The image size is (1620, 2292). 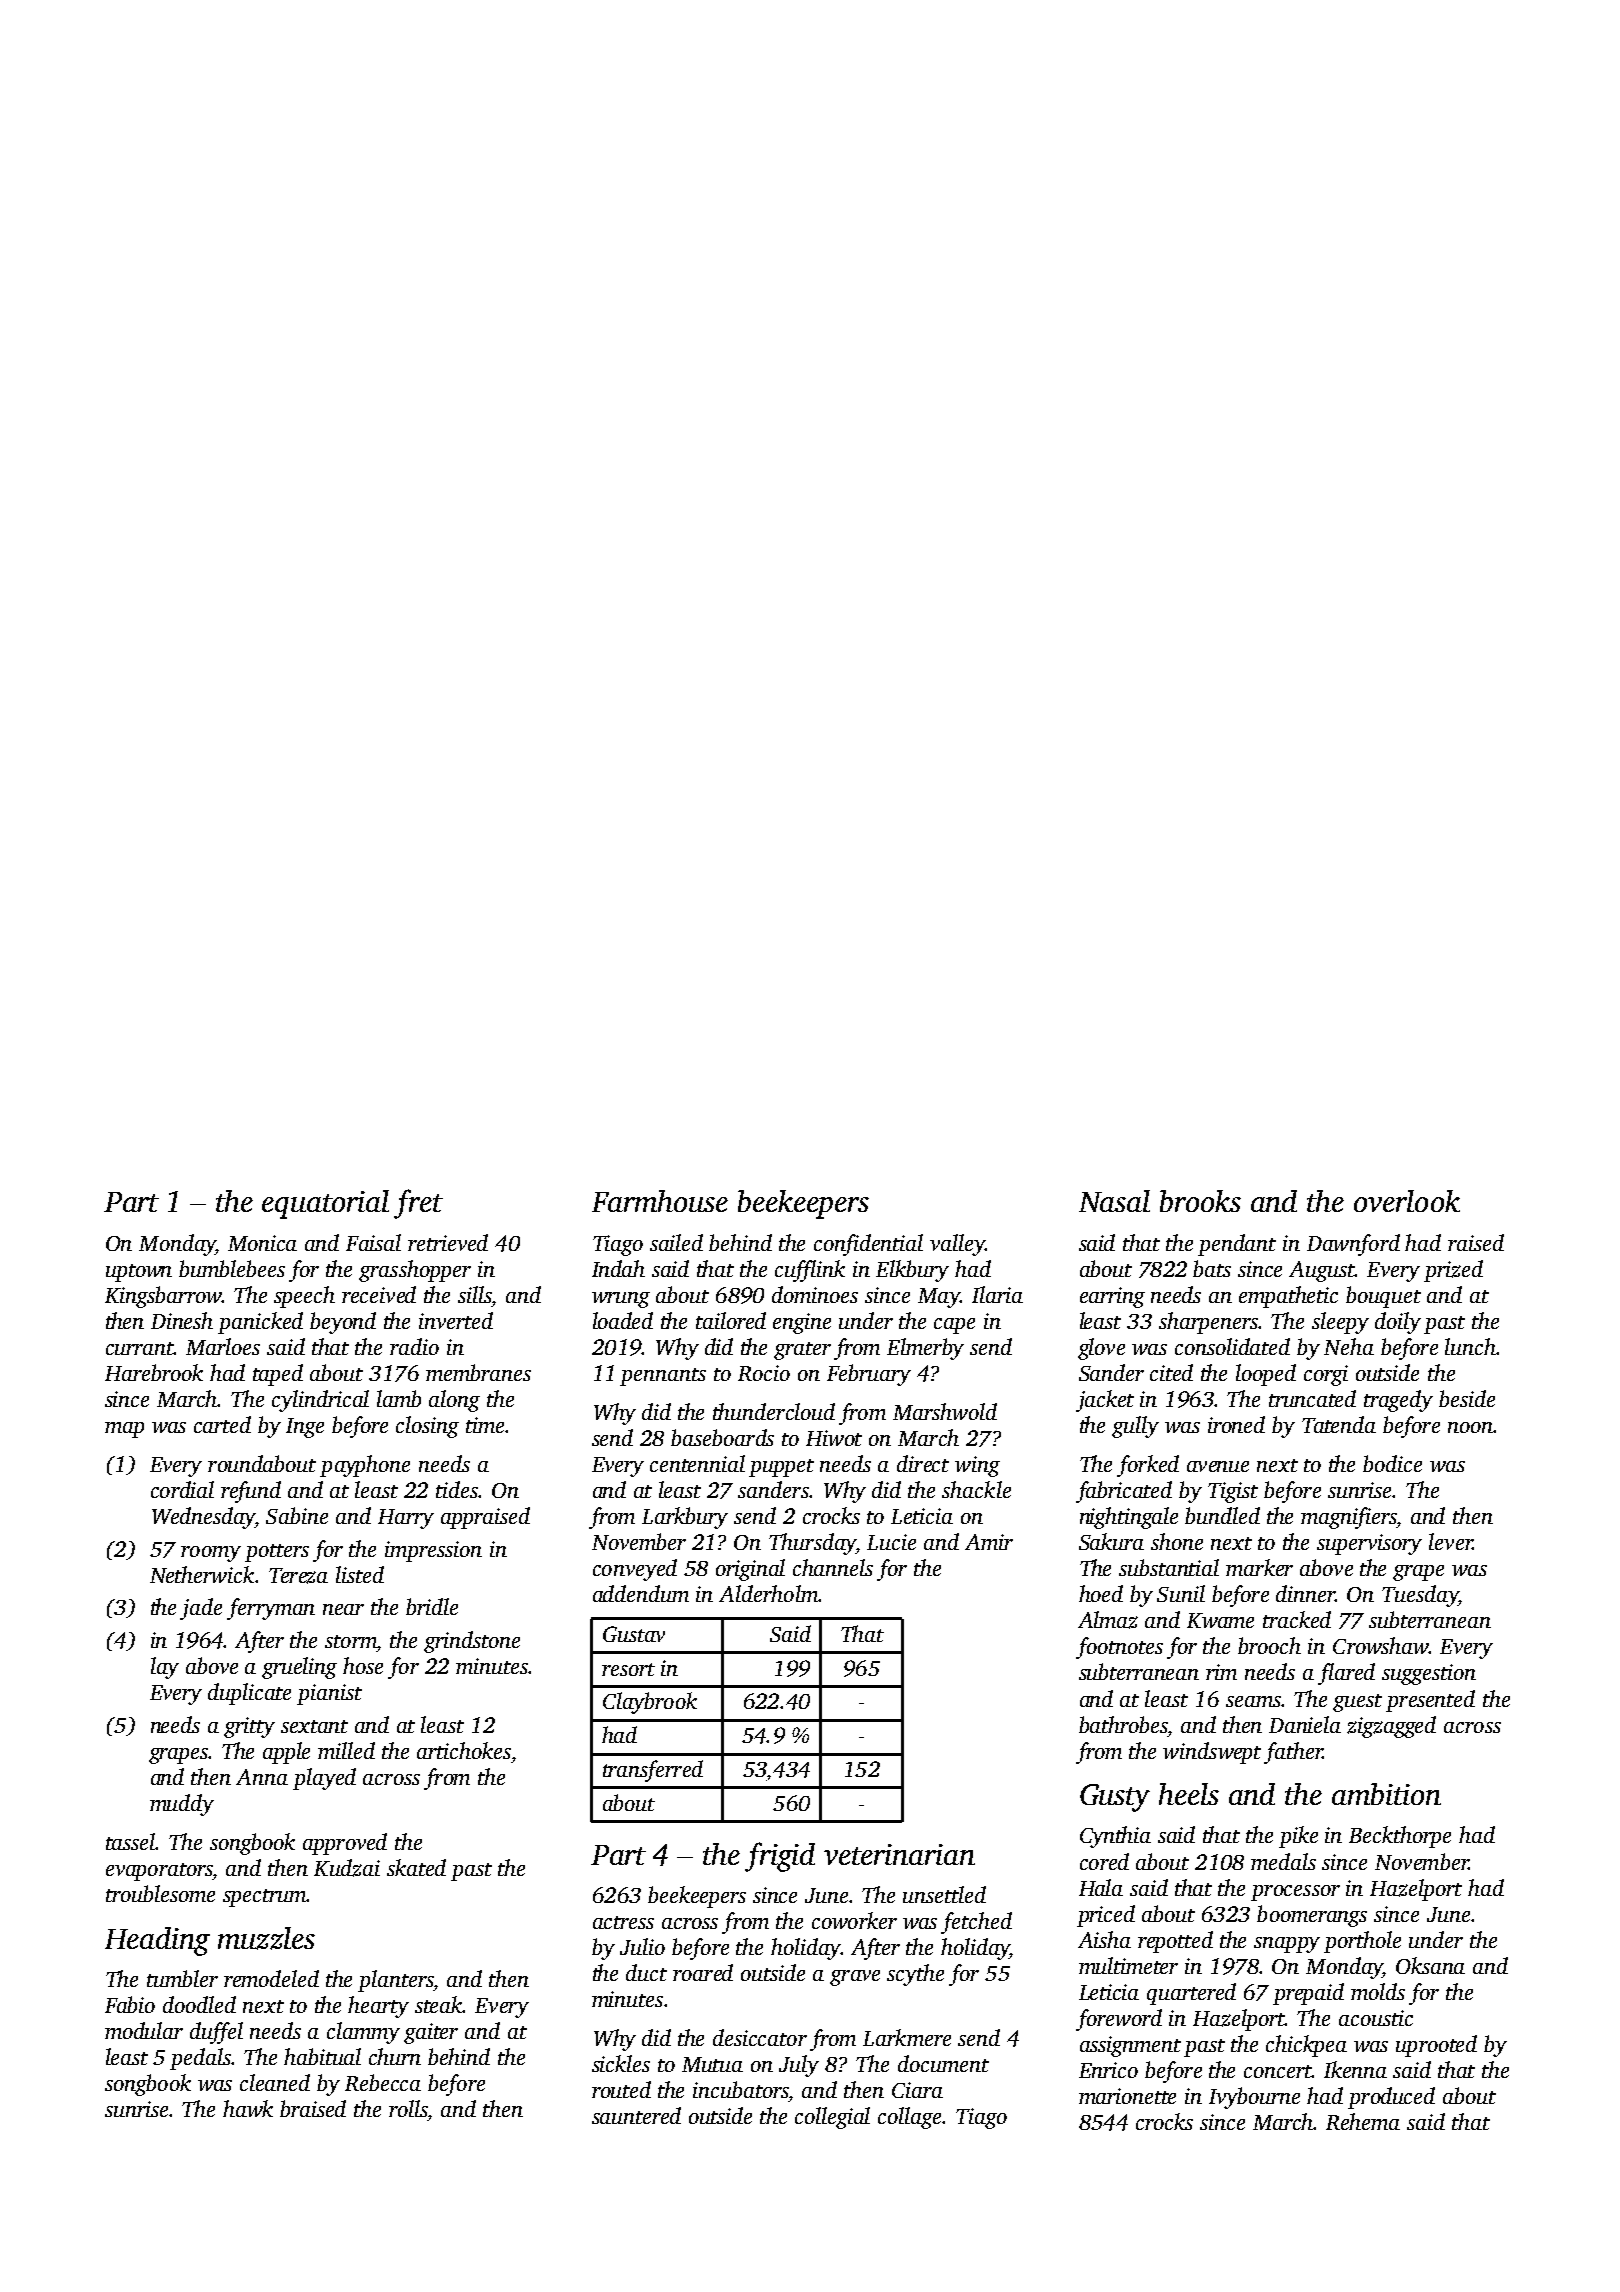 I want to click on Rehema, so click(x=1363, y=2121).
